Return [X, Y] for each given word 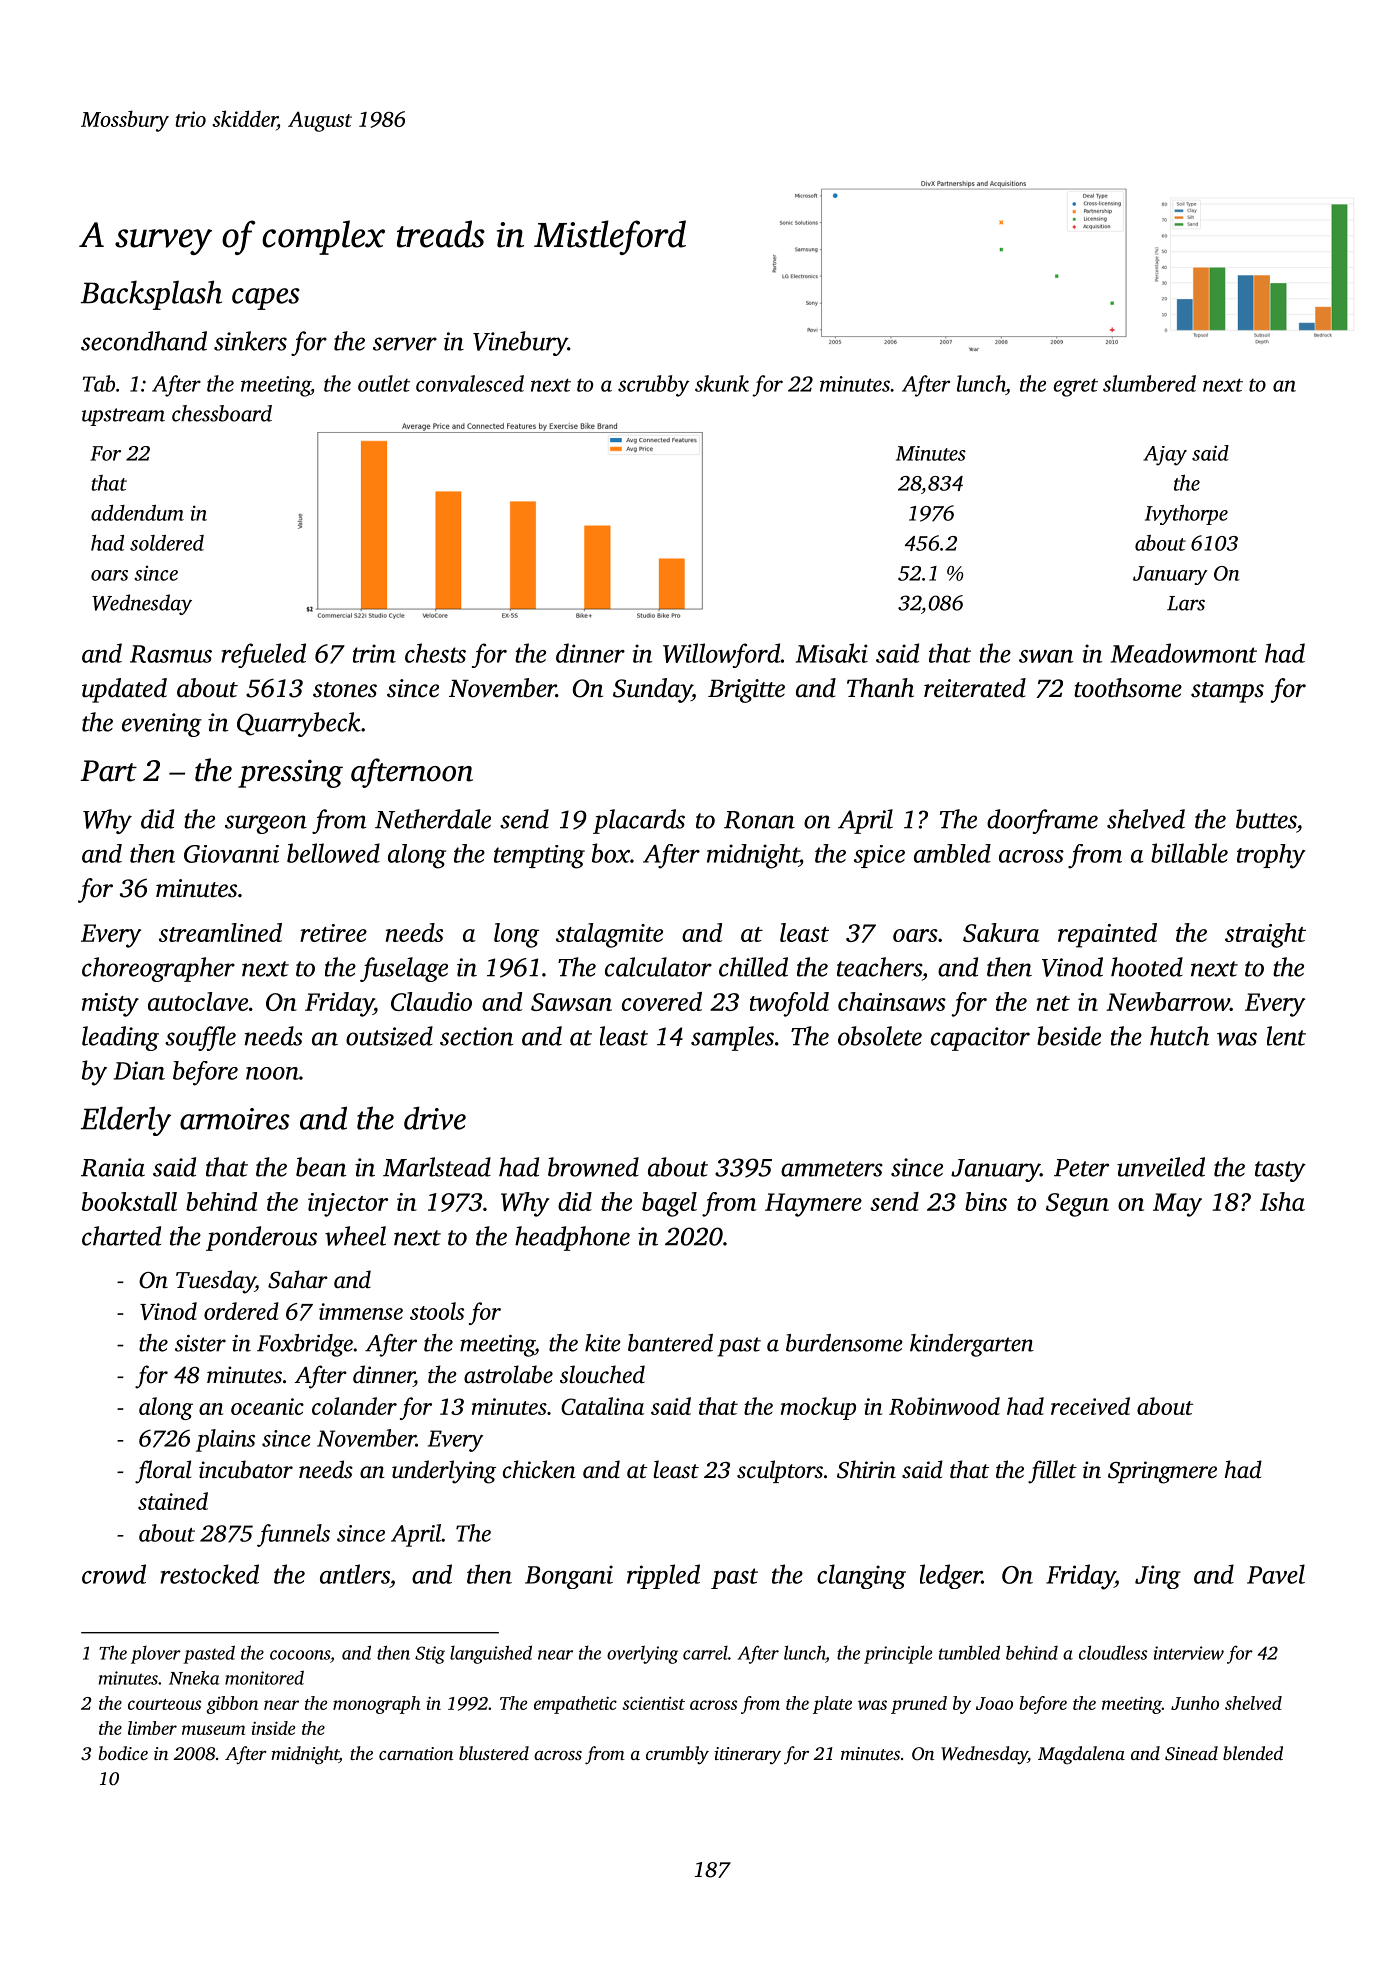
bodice [123, 1753]
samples [732, 1038]
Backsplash [151, 295]
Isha [1282, 1201]
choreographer [158, 969]
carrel [705, 1653]
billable [1189, 853]
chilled [753, 967]
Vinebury [520, 343]
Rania [113, 1167]
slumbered [1149, 383]
